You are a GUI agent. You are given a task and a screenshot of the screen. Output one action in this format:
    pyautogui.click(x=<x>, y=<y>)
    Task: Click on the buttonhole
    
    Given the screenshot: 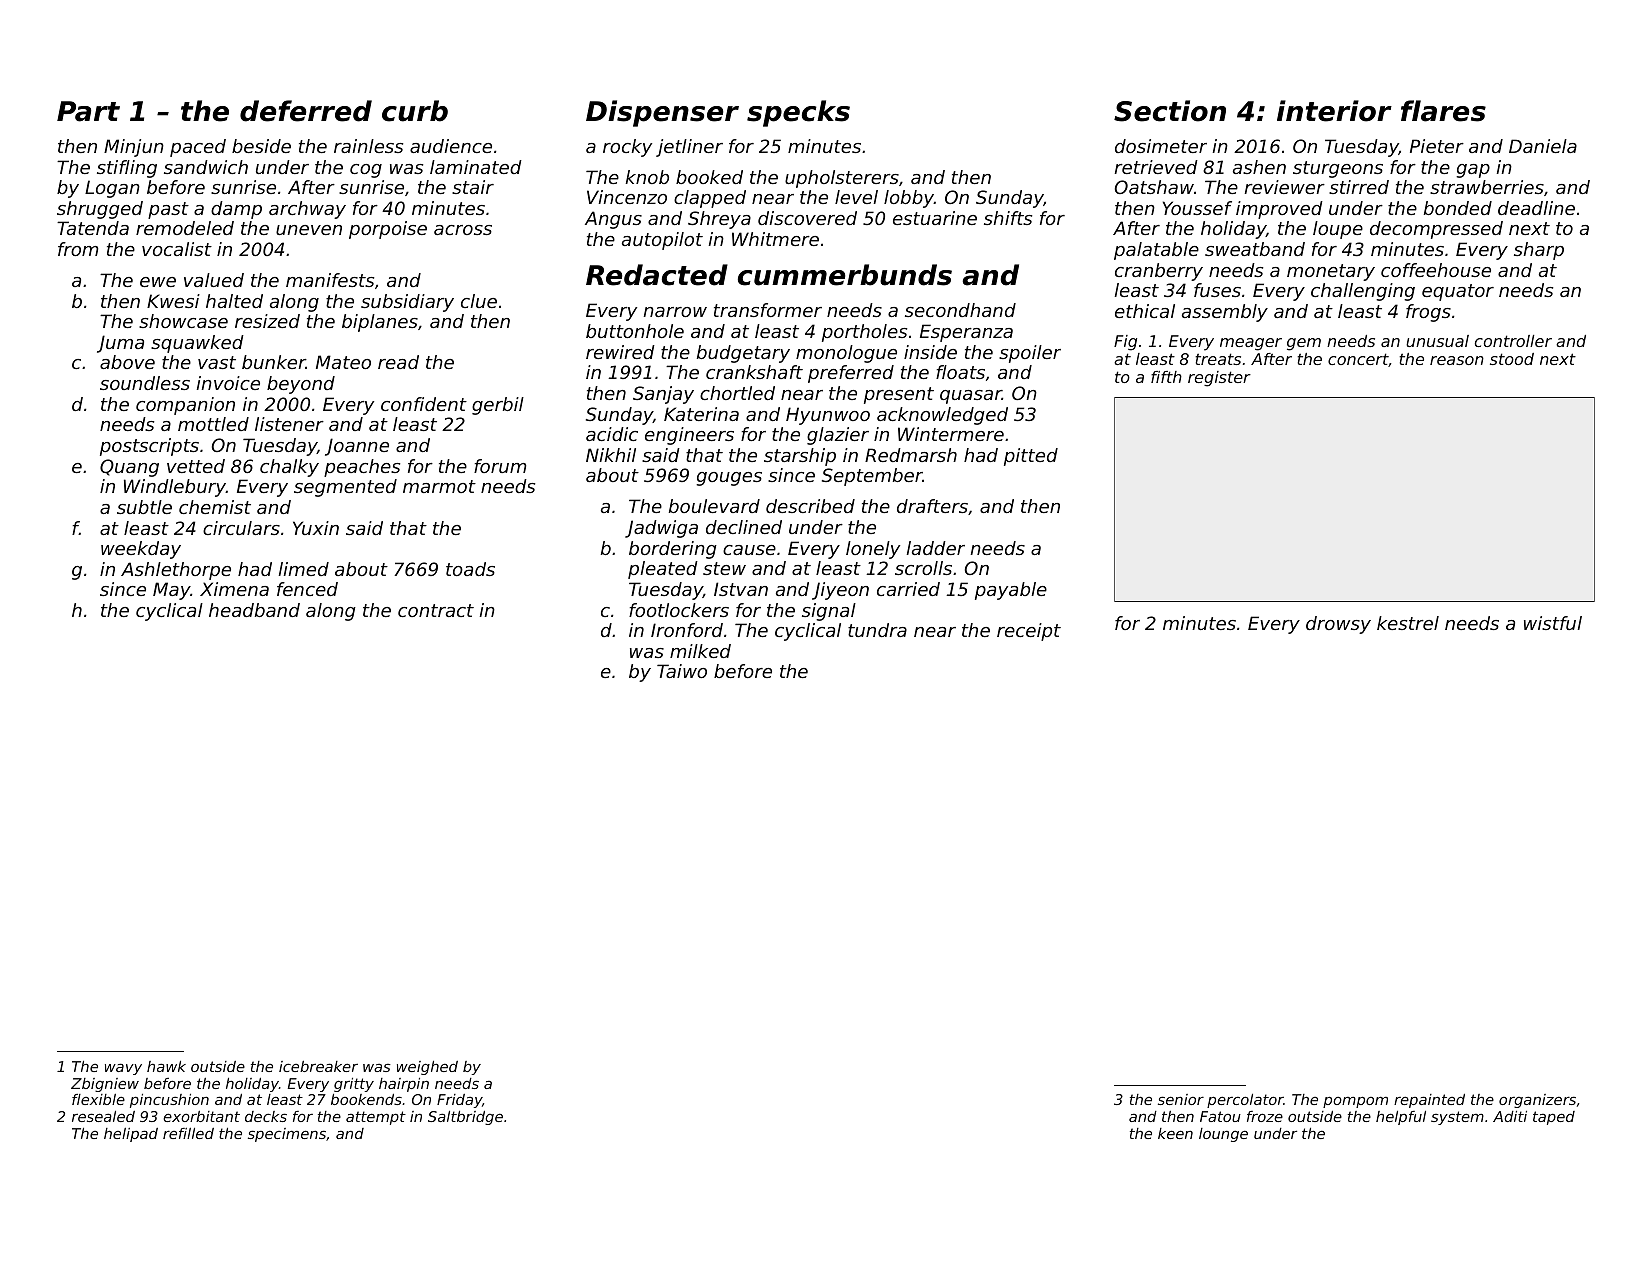 What is the action you would take?
    pyautogui.click(x=635, y=331)
